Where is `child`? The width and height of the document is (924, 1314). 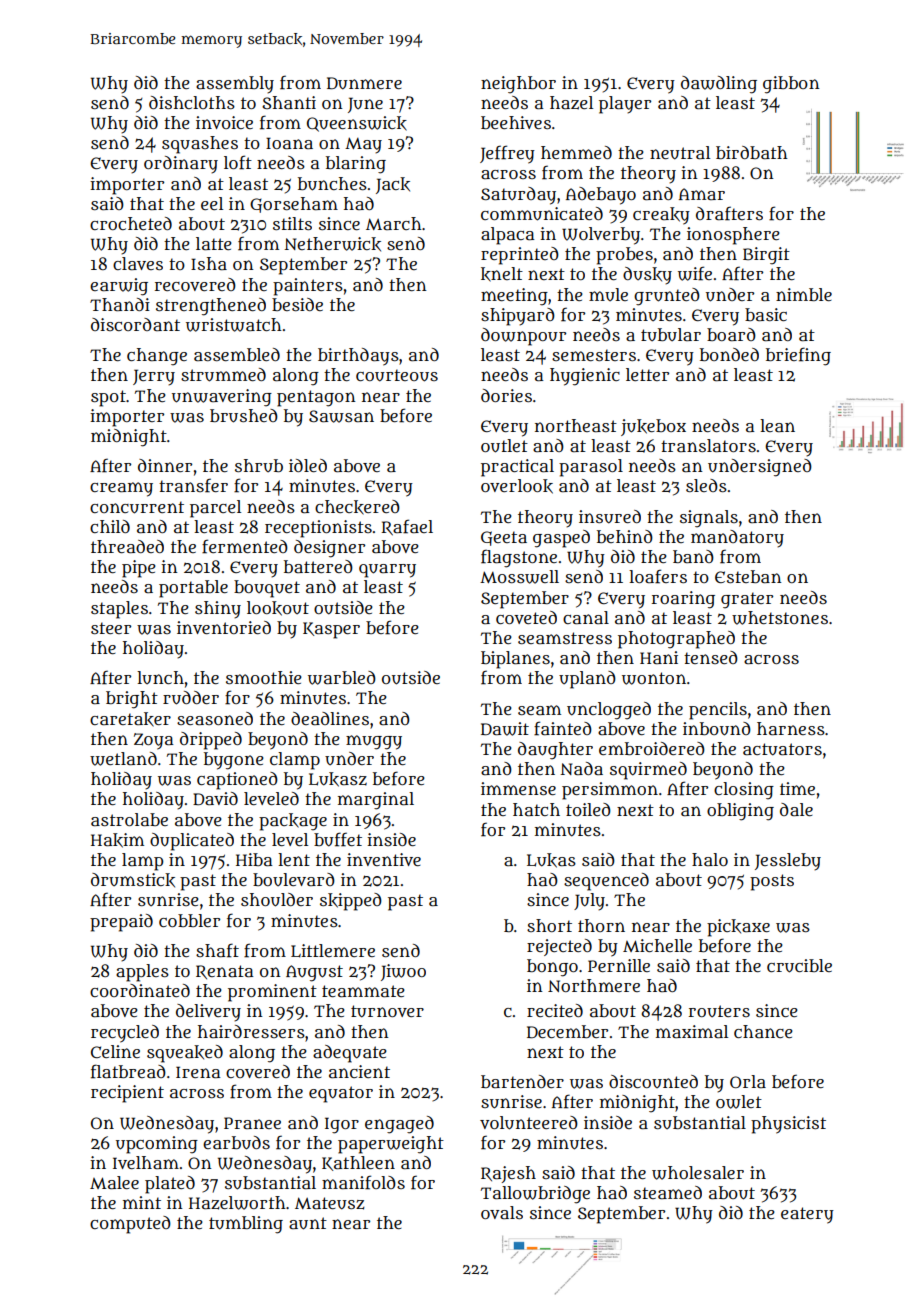 child is located at coordinates (110, 526).
